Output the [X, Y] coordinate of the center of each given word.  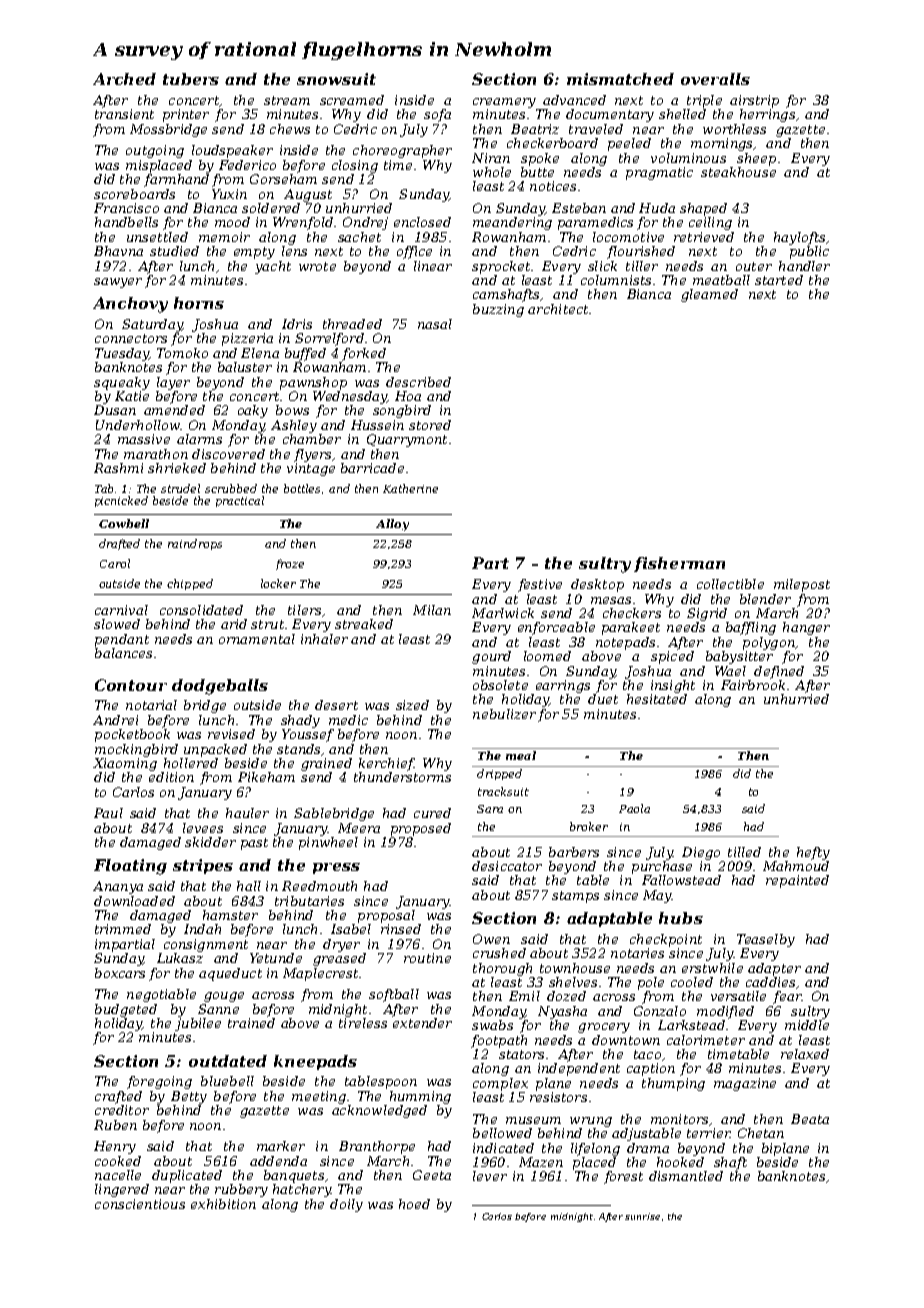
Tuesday [122, 354]
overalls [715, 79]
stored [430, 425]
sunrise [642, 1216]
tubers [191, 79]
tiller [642, 266]
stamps [575, 897]
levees [203, 828]
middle [807, 1025]
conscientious [140, 1204]
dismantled [686, 1176]
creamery [504, 103]
